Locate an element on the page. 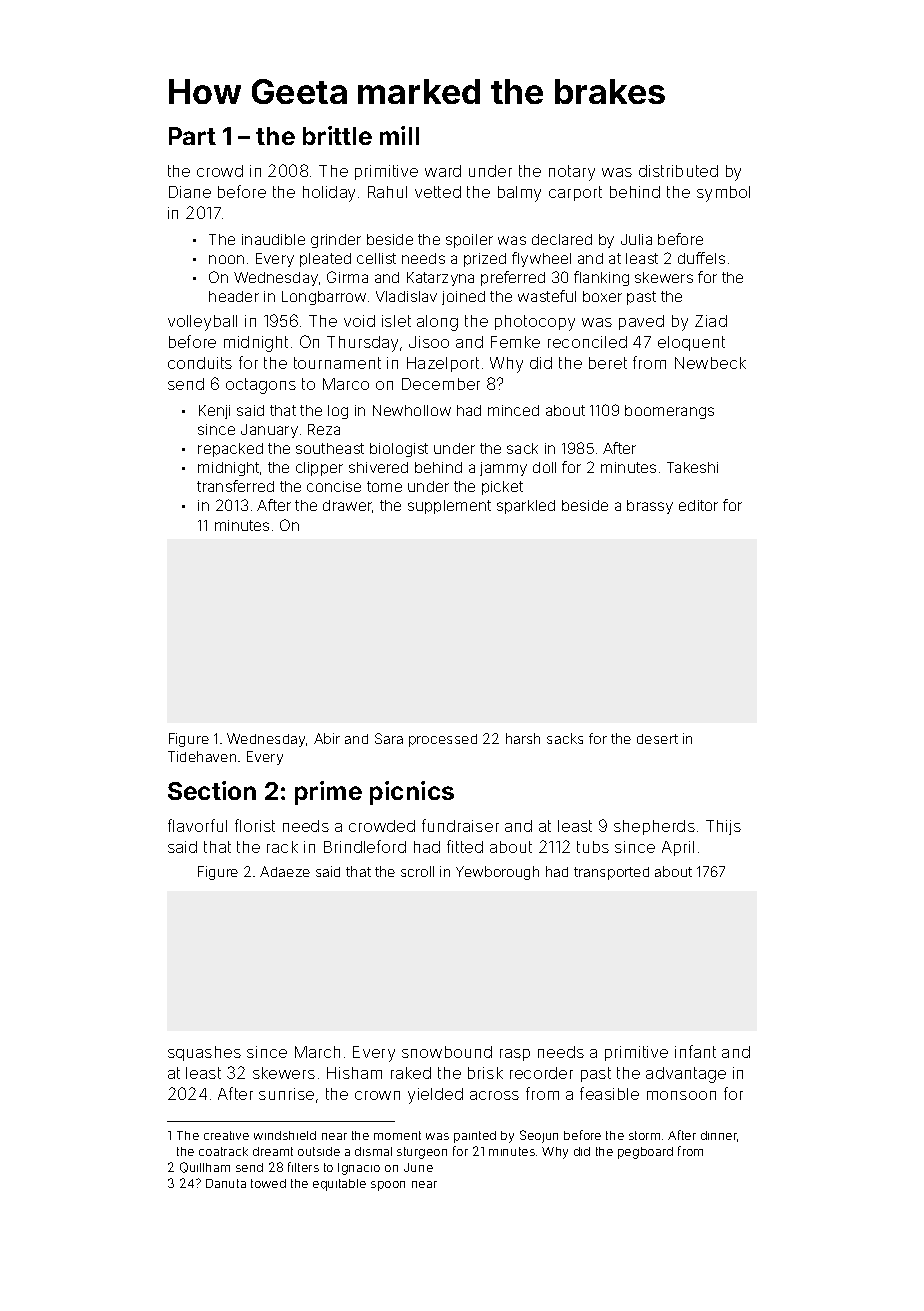 Image resolution: width=924 pixels, height=1311 pixels. paved is located at coordinates (641, 322).
